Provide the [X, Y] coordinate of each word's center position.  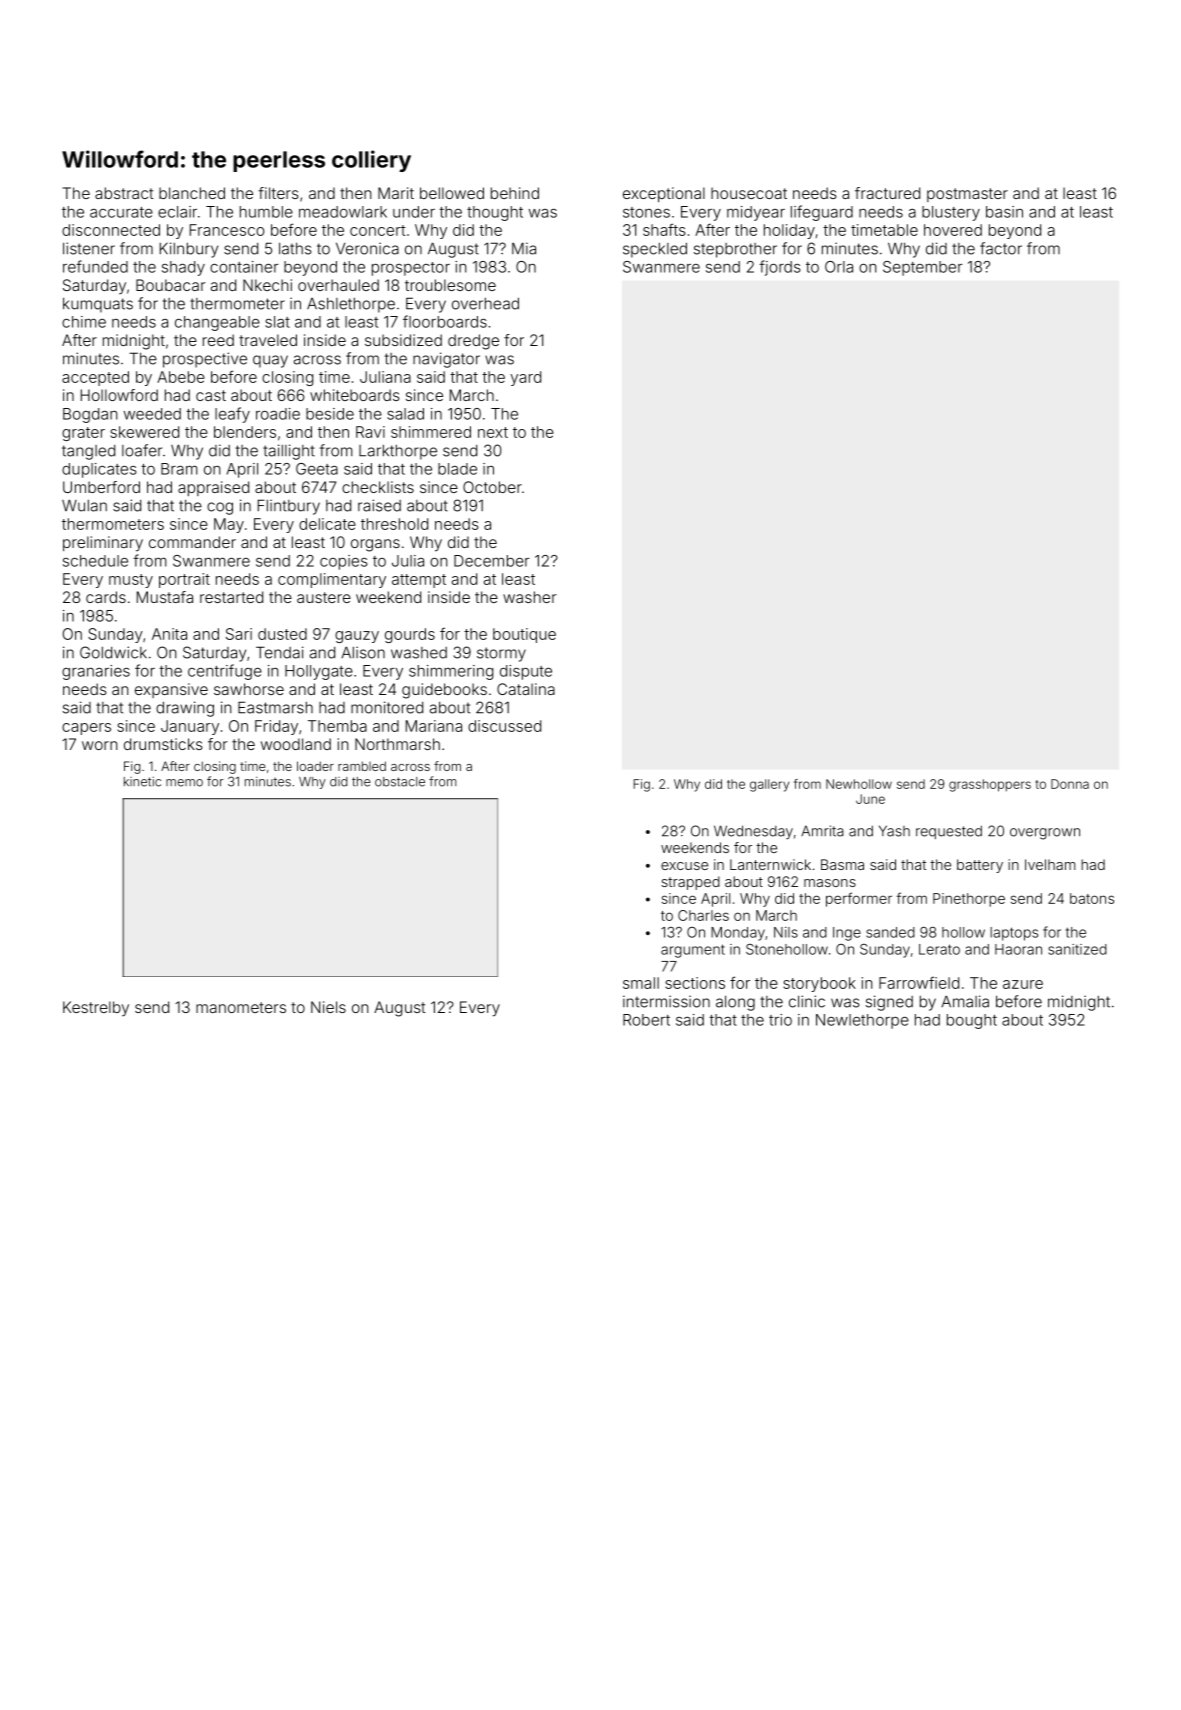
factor [1001, 248]
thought [495, 213]
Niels [328, 1007]
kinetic [142, 782]
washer [529, 597]
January [190, 727]
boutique [524, 635]
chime [84, 322]
